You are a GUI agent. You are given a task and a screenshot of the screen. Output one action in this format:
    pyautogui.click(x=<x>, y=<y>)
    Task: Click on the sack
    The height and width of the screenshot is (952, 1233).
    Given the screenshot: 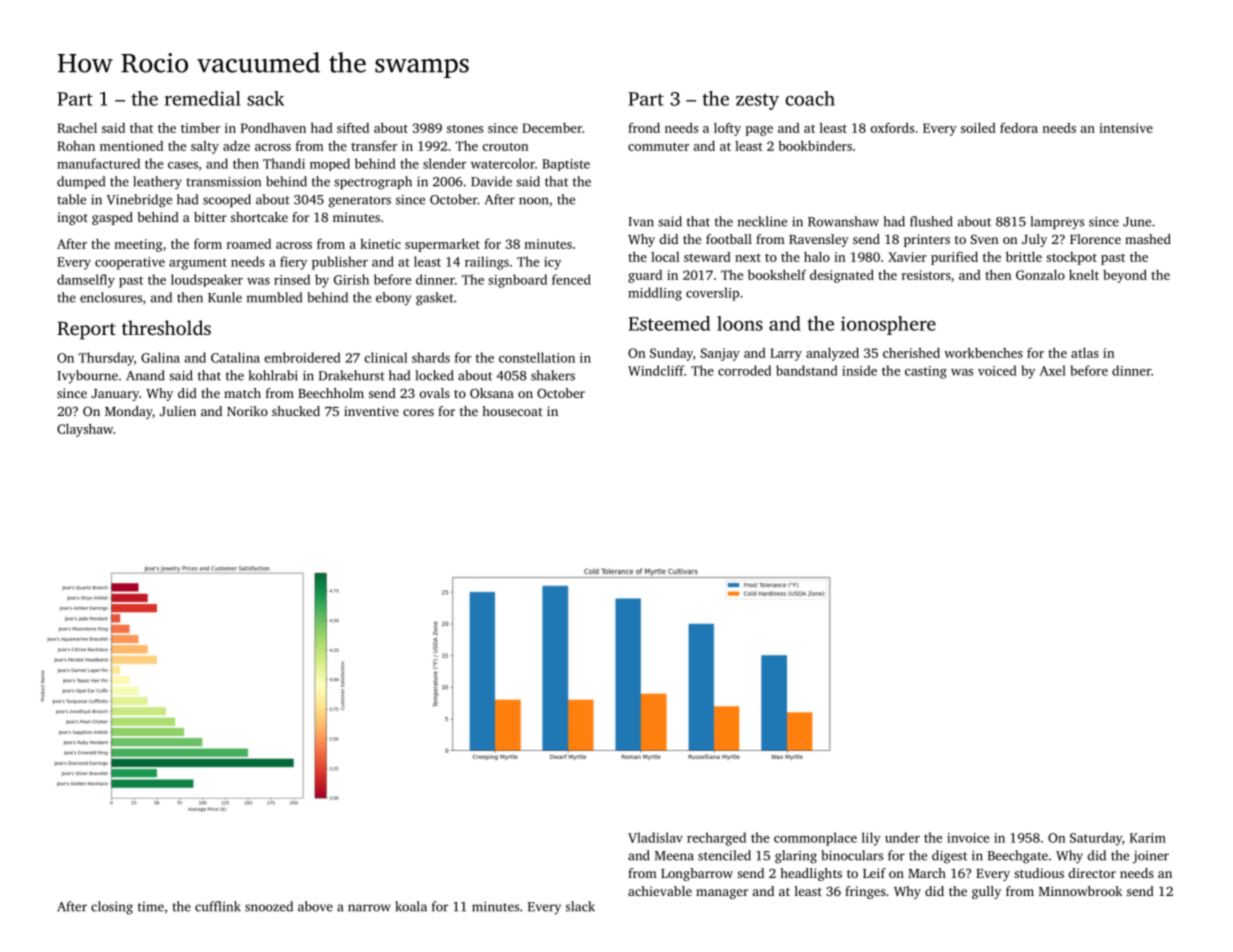 What is the action you would take?
    pyautogui.click(x=265, y=98)
